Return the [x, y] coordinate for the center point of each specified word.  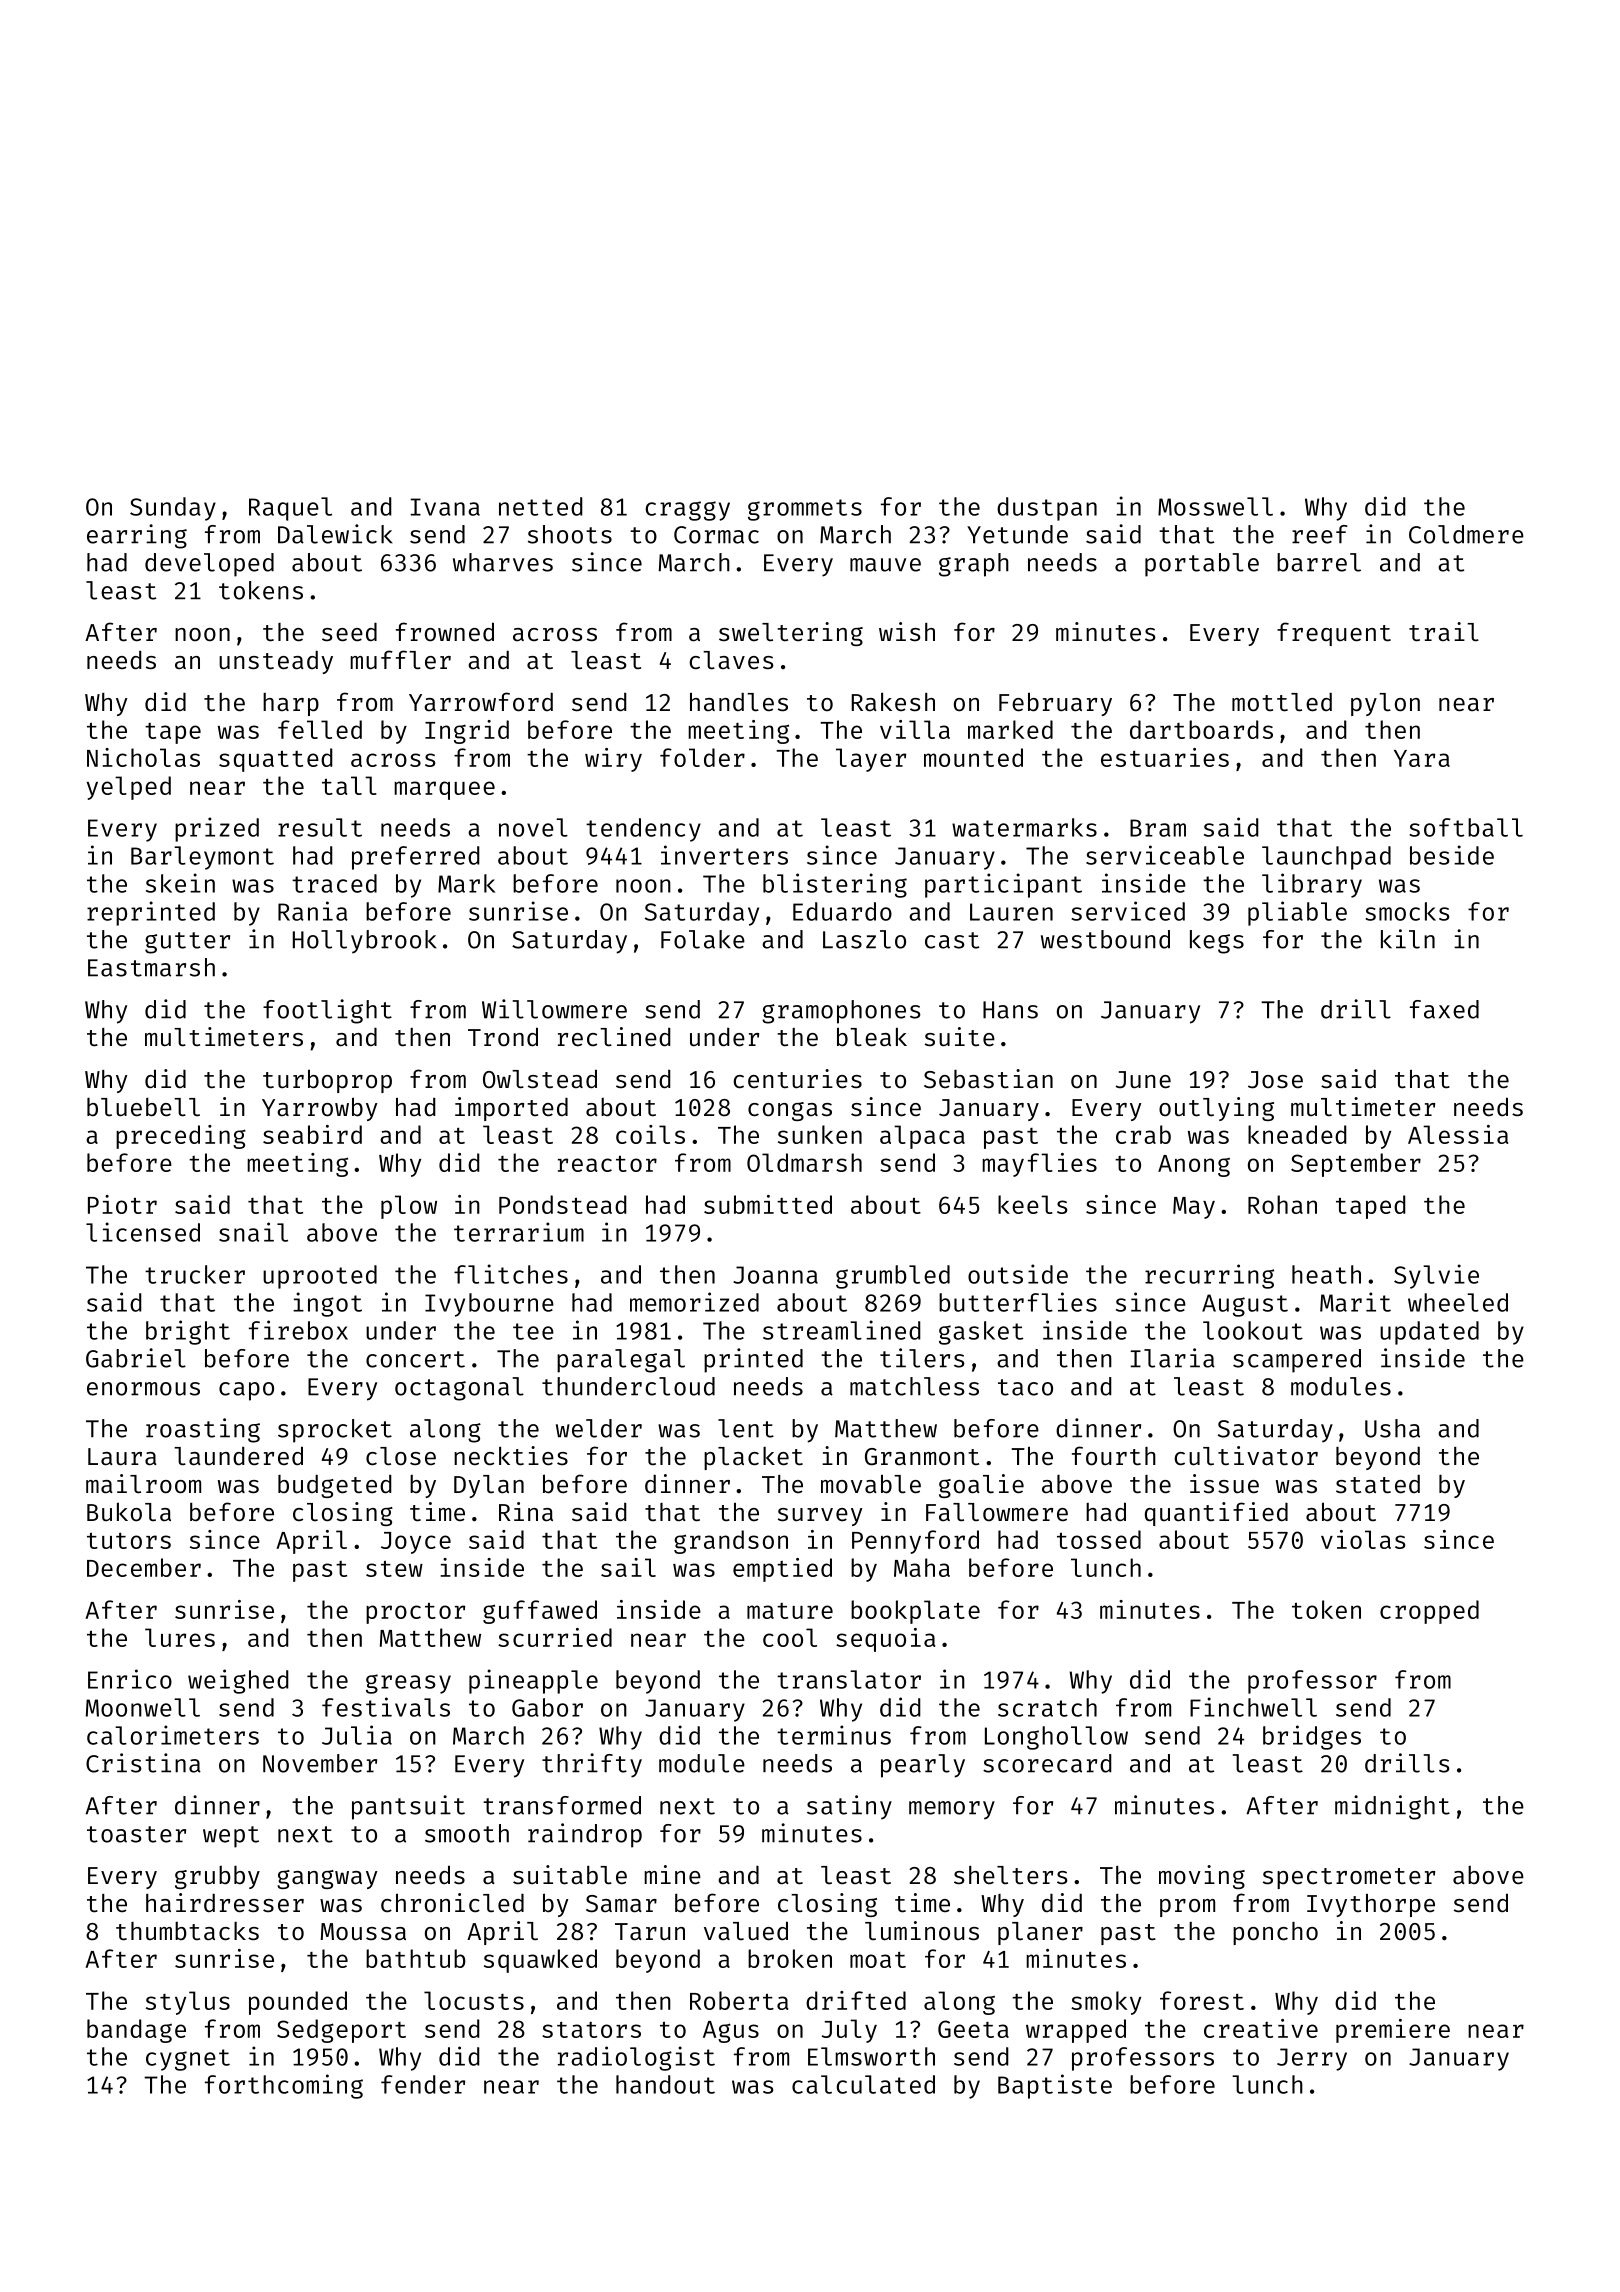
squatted [275, 760]
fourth [1114, 1456]
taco [1025, 1387]
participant [1003, 885]
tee [533, 1331]
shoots [570, 534]
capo [246, 1391]
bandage [136, 2031]
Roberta [739, 2000]
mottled [1282, 702]
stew [394, 1568]
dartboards [1201, 729]
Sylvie [1436, 1276]
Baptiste [1055, 2086]
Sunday [173, 509]
